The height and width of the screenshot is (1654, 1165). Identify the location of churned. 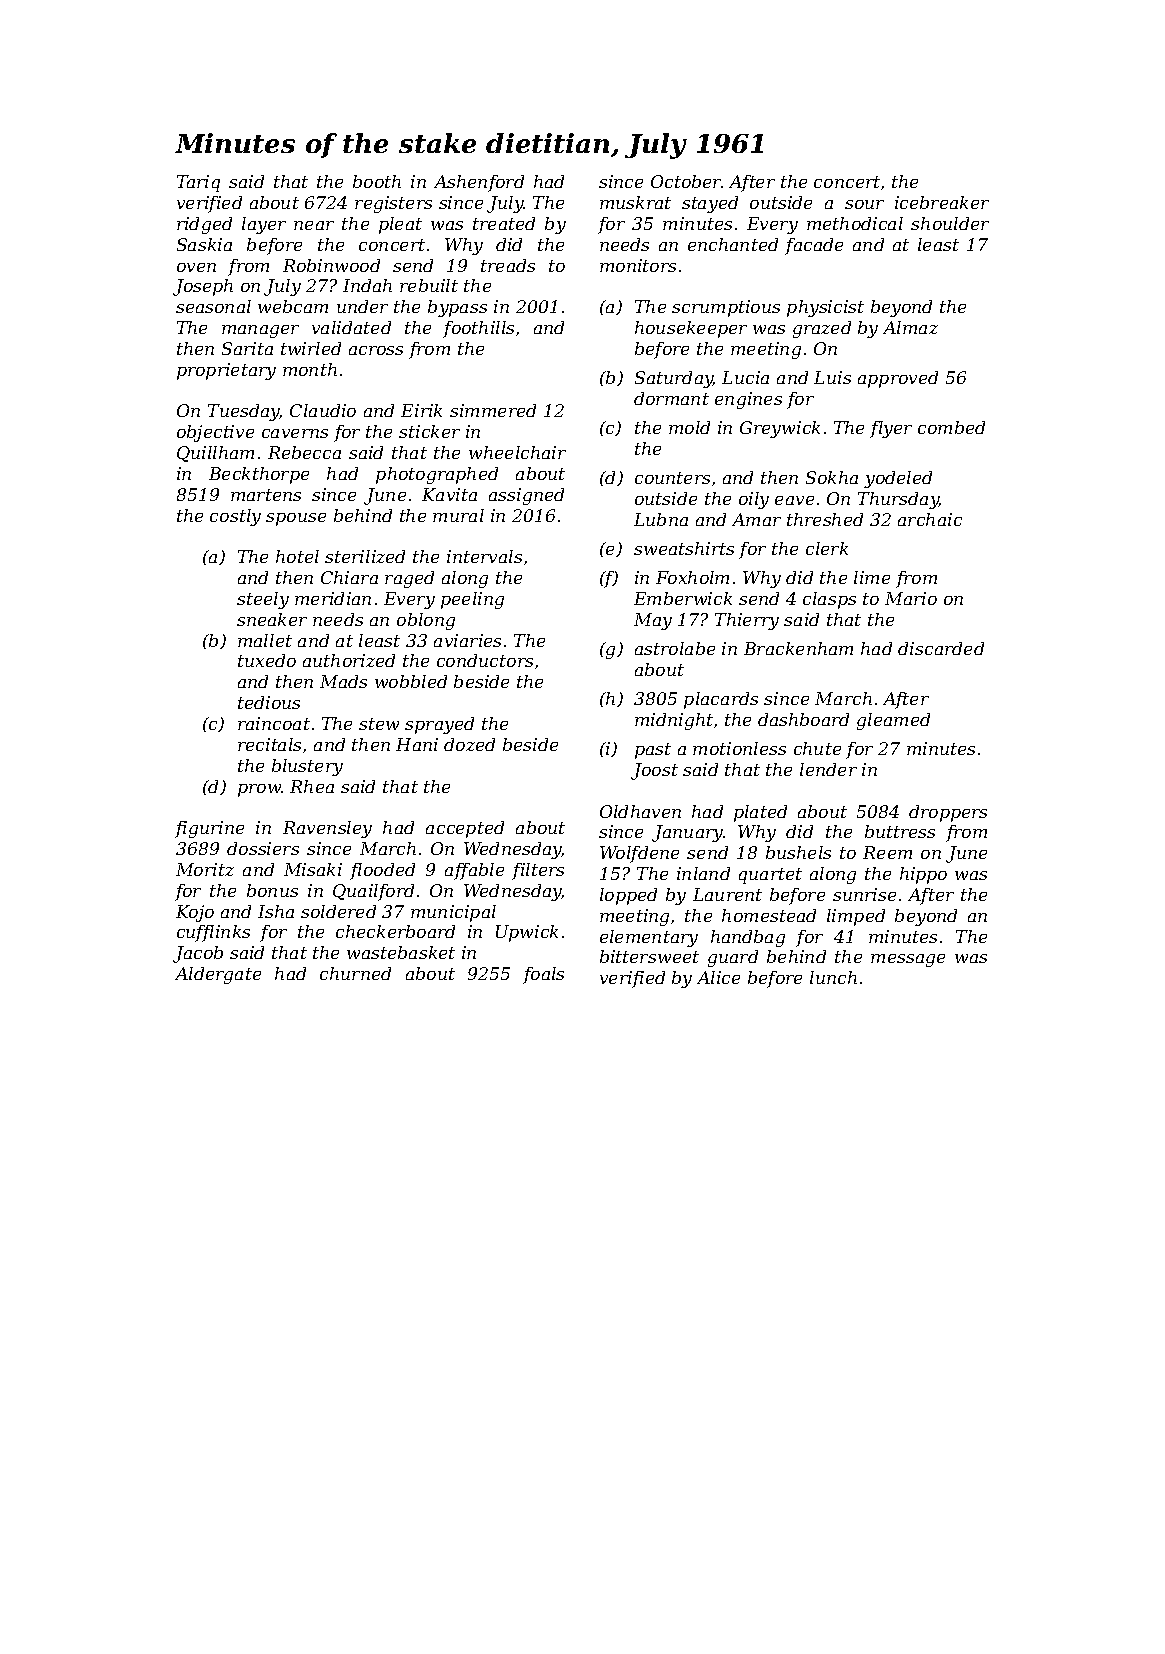
(355, 973).
